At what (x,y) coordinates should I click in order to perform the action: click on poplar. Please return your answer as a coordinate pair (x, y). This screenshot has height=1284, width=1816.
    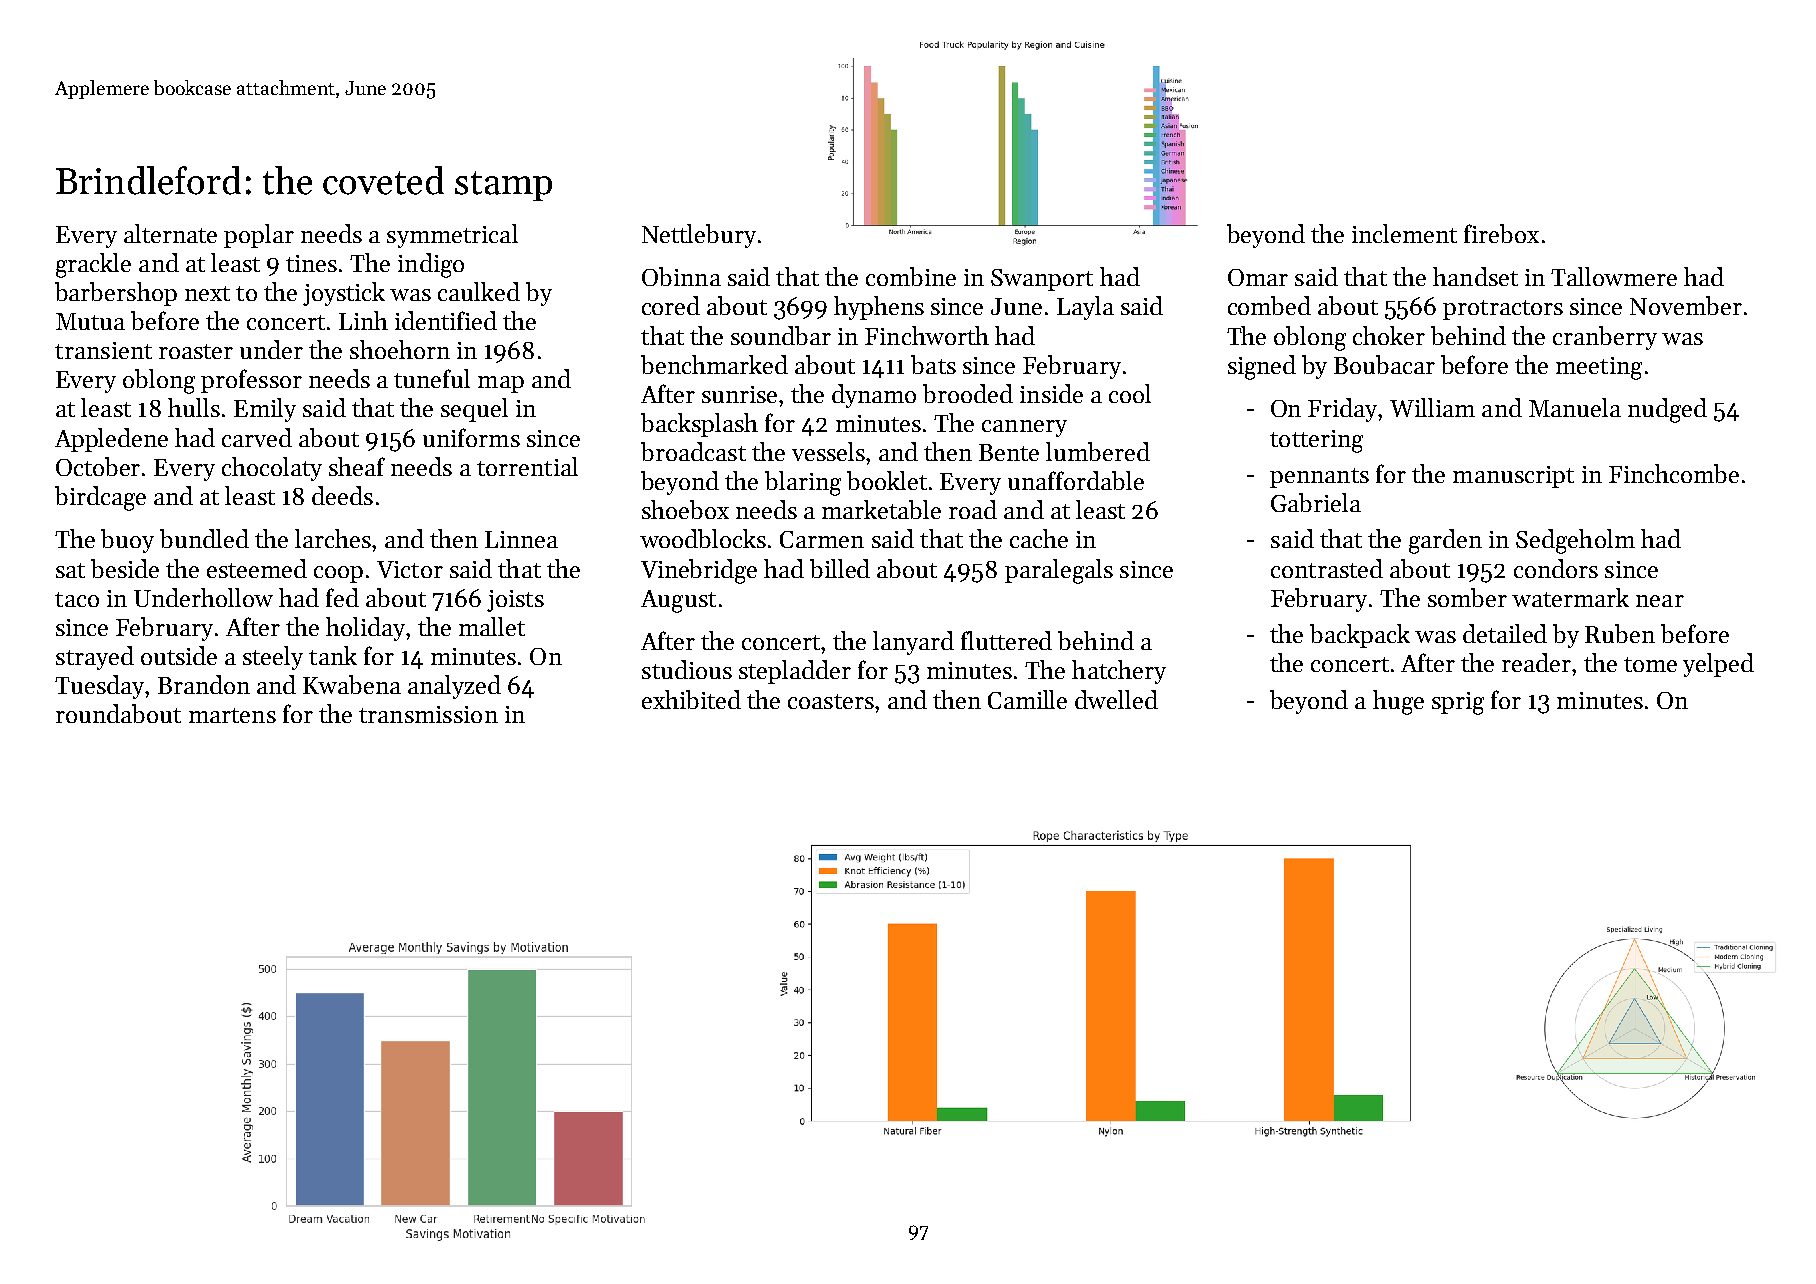
    Looking at the image, I should click on (259, 236).
